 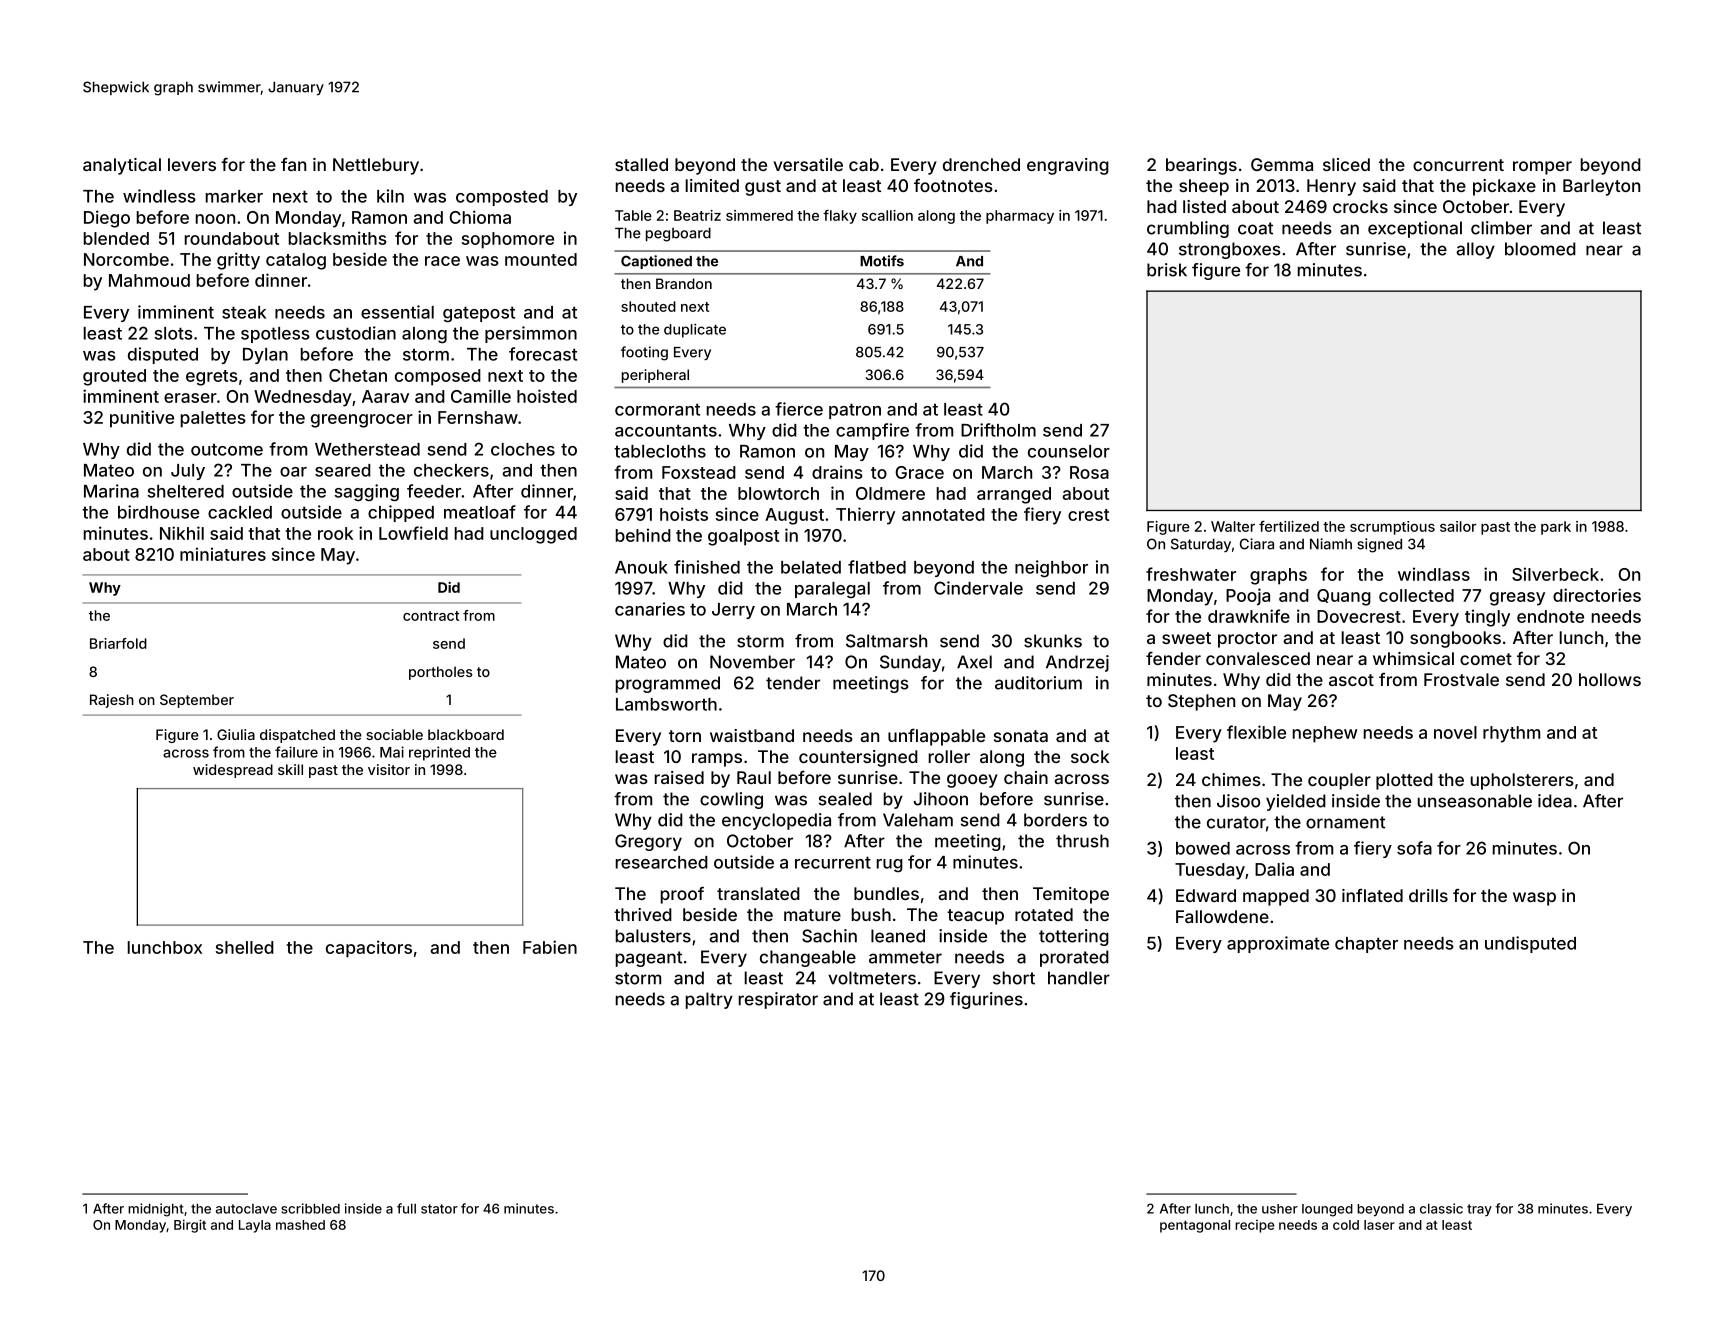 What do you see at coordinates (502, 198) in the screenshot?
I see `composted` at bounding box center [502, 198].
